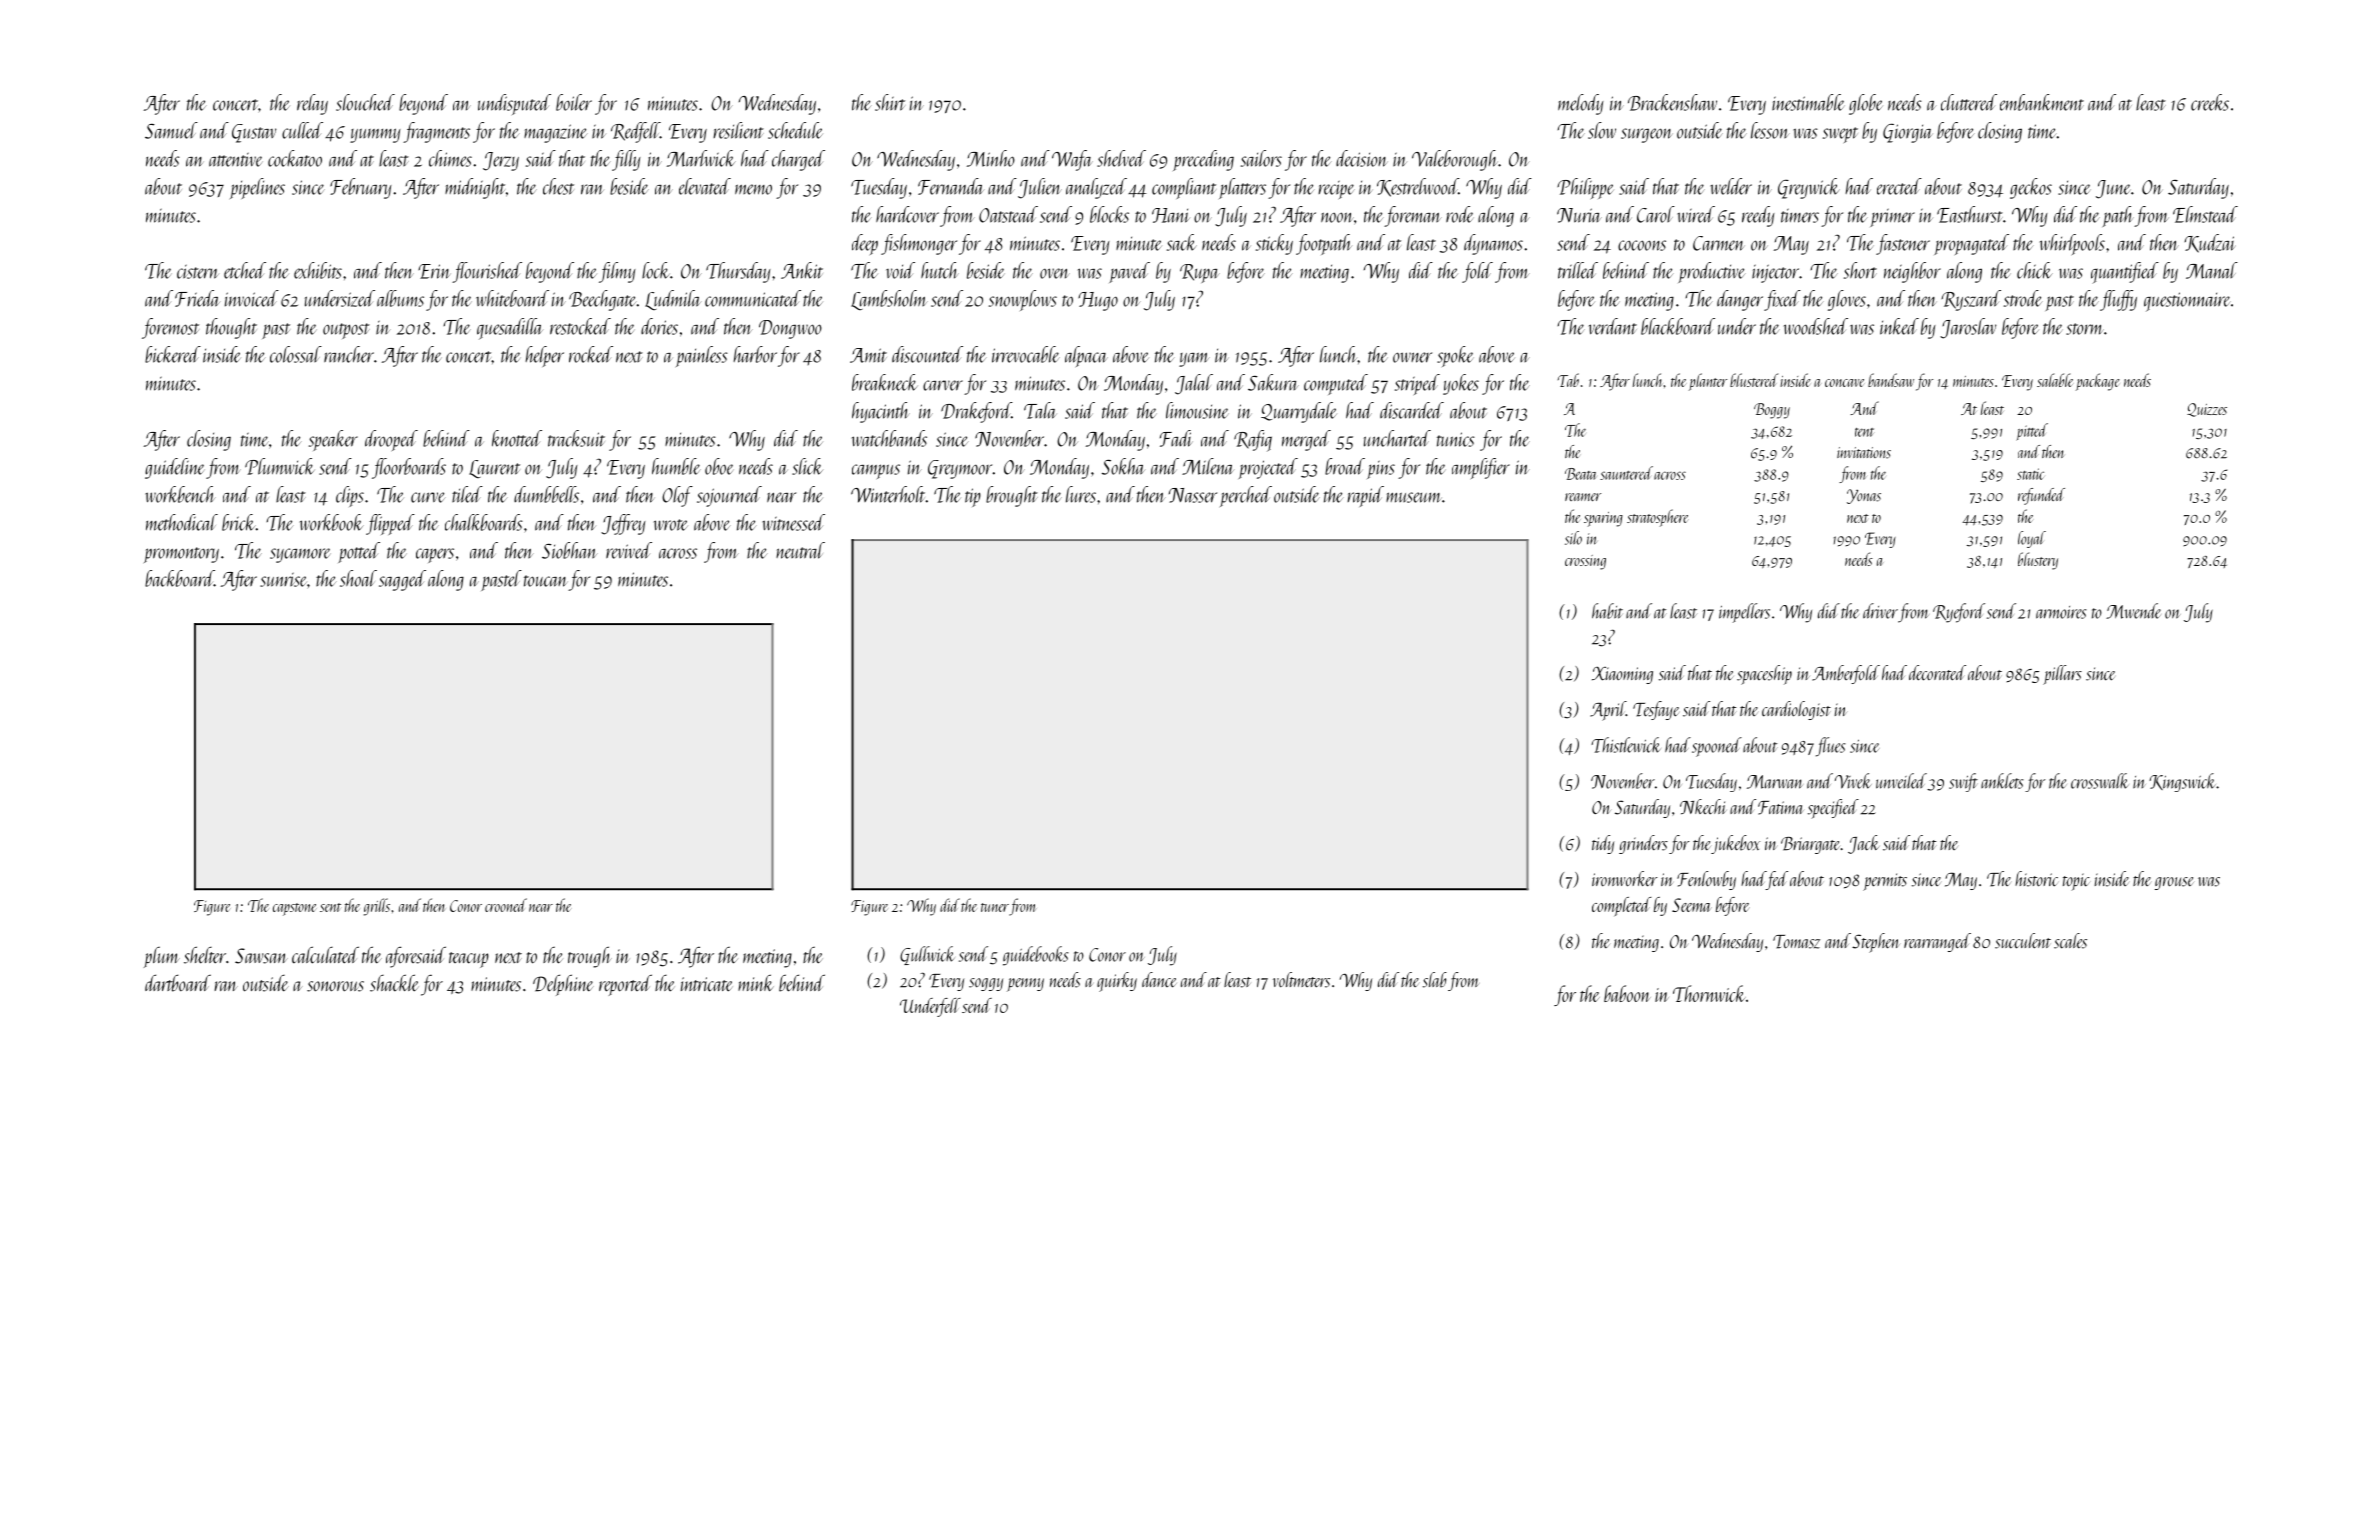 Image resolution: width=2380 pixels, height=1540 pixels. Describe the element at coordinates (1117, 982) in the screenshot. I see `quirky` at that location.
